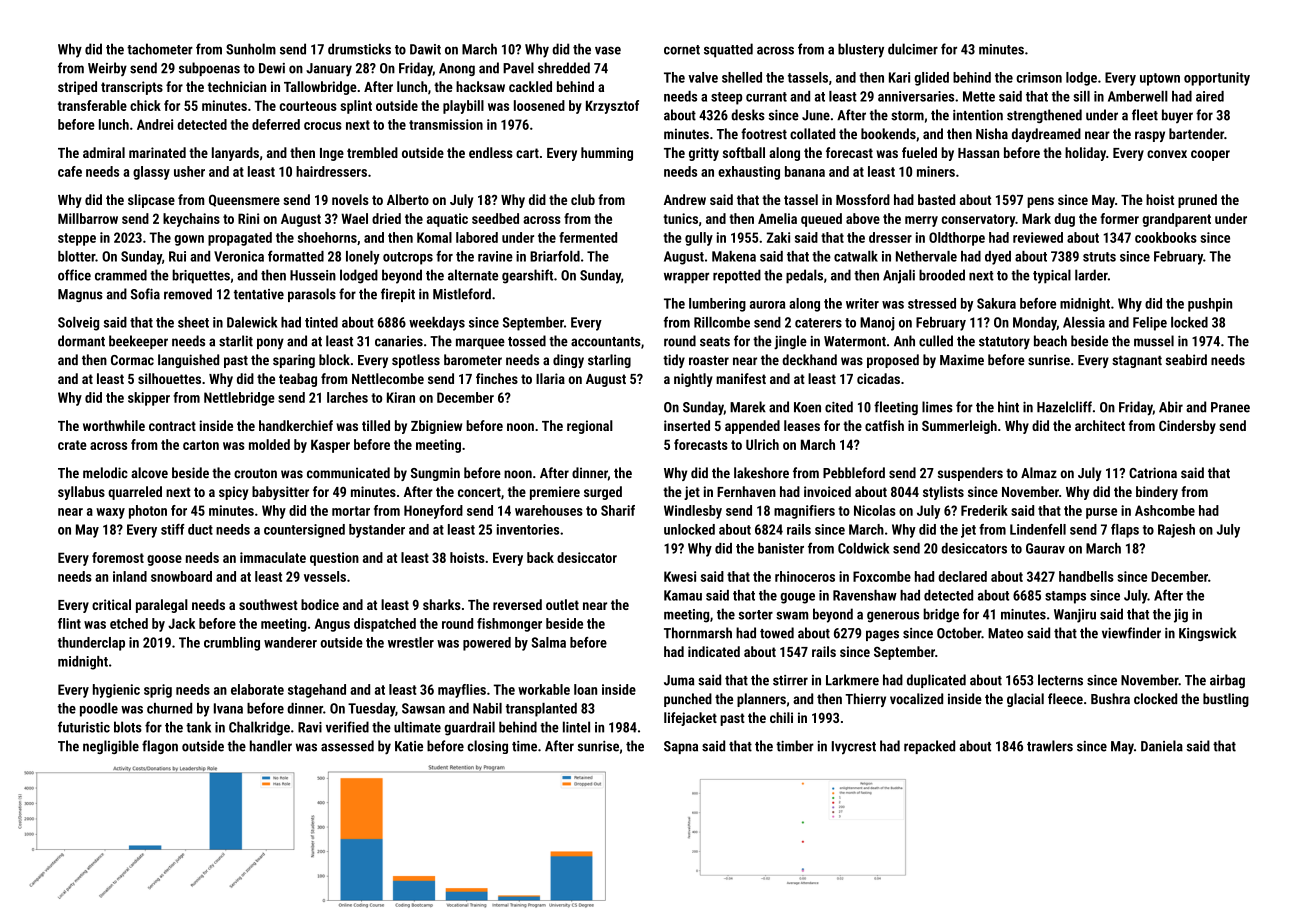  What do you see at coordinates (347, 727) in the screenshot?
I see `verified` at bounding box center [347, 727].
